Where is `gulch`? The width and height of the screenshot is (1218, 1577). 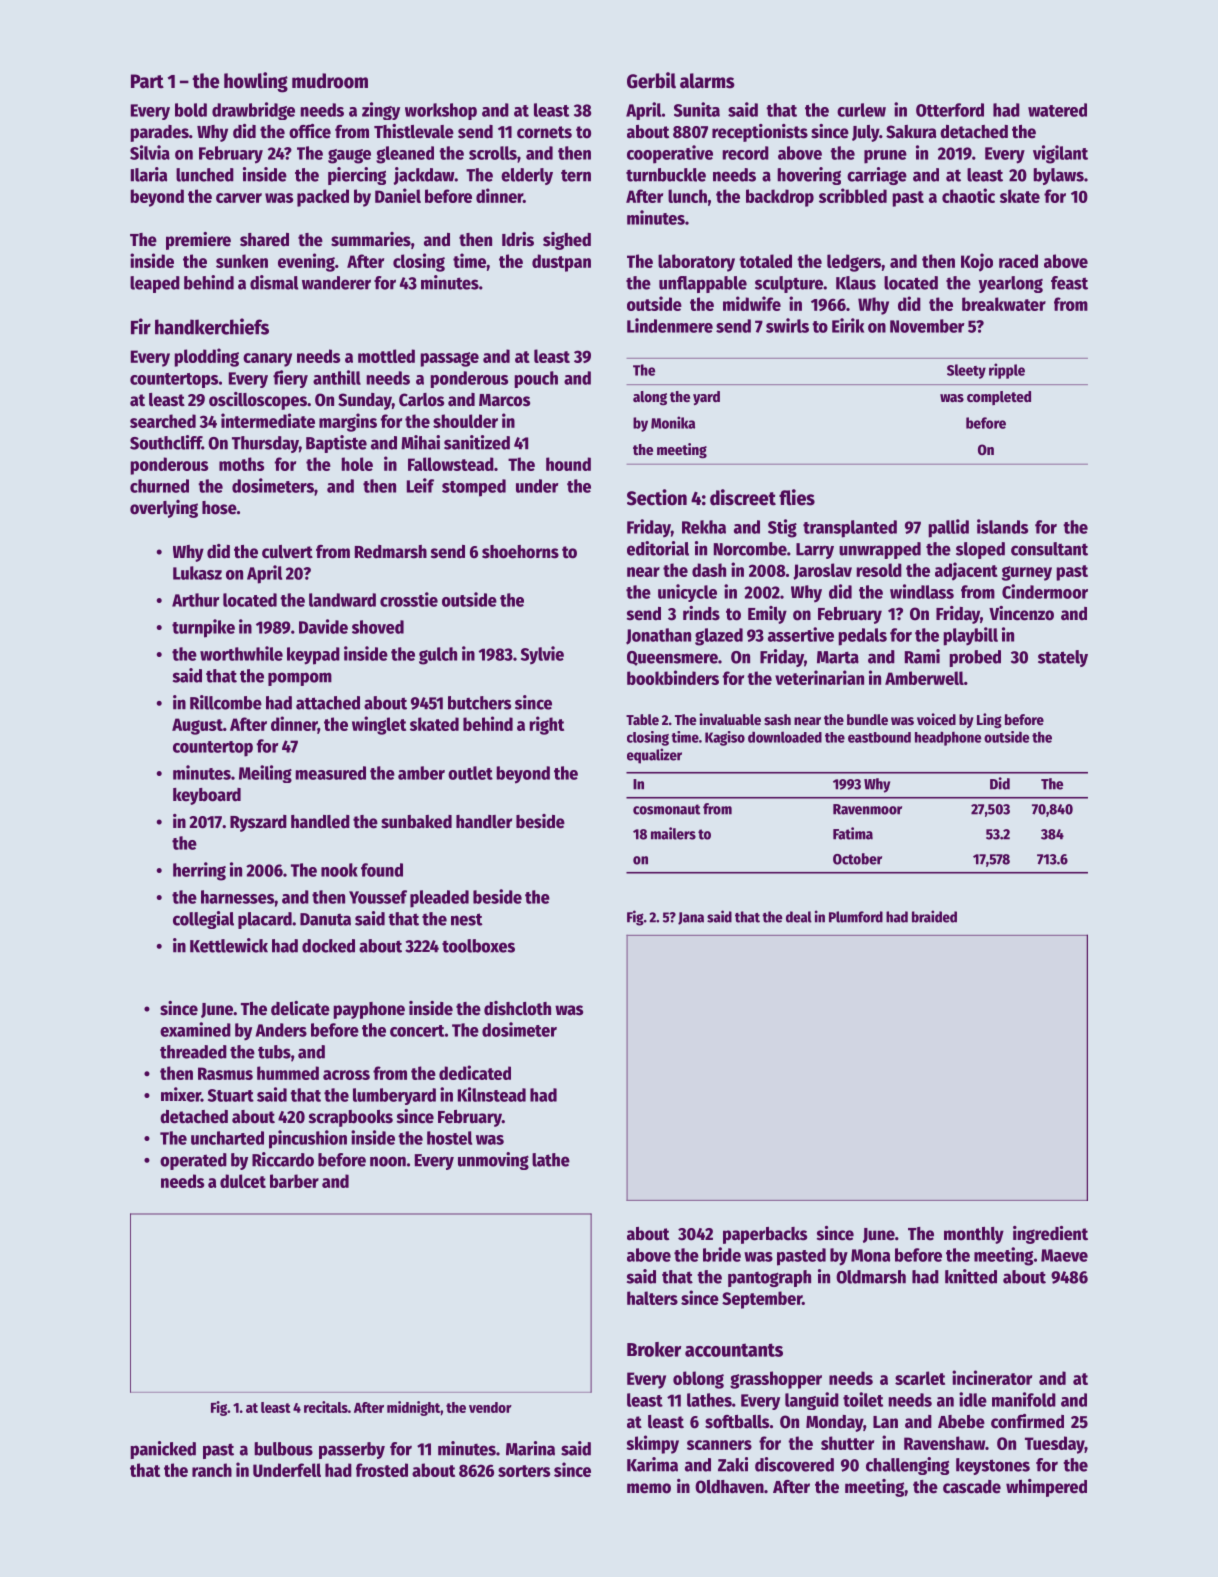 gulch is located at coordinates (438, 656).
